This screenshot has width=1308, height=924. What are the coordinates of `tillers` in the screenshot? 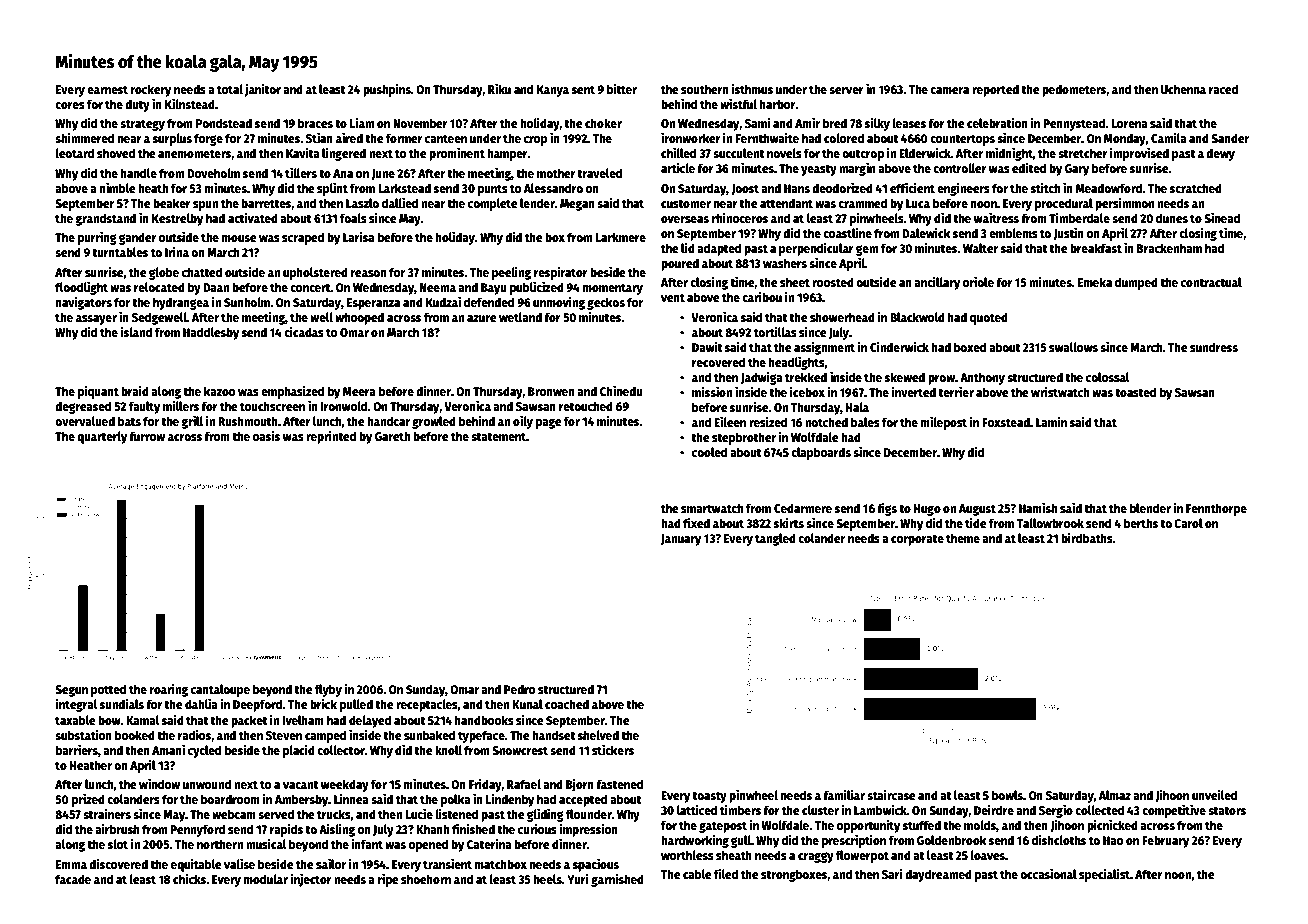 It's located at (301, 173).
